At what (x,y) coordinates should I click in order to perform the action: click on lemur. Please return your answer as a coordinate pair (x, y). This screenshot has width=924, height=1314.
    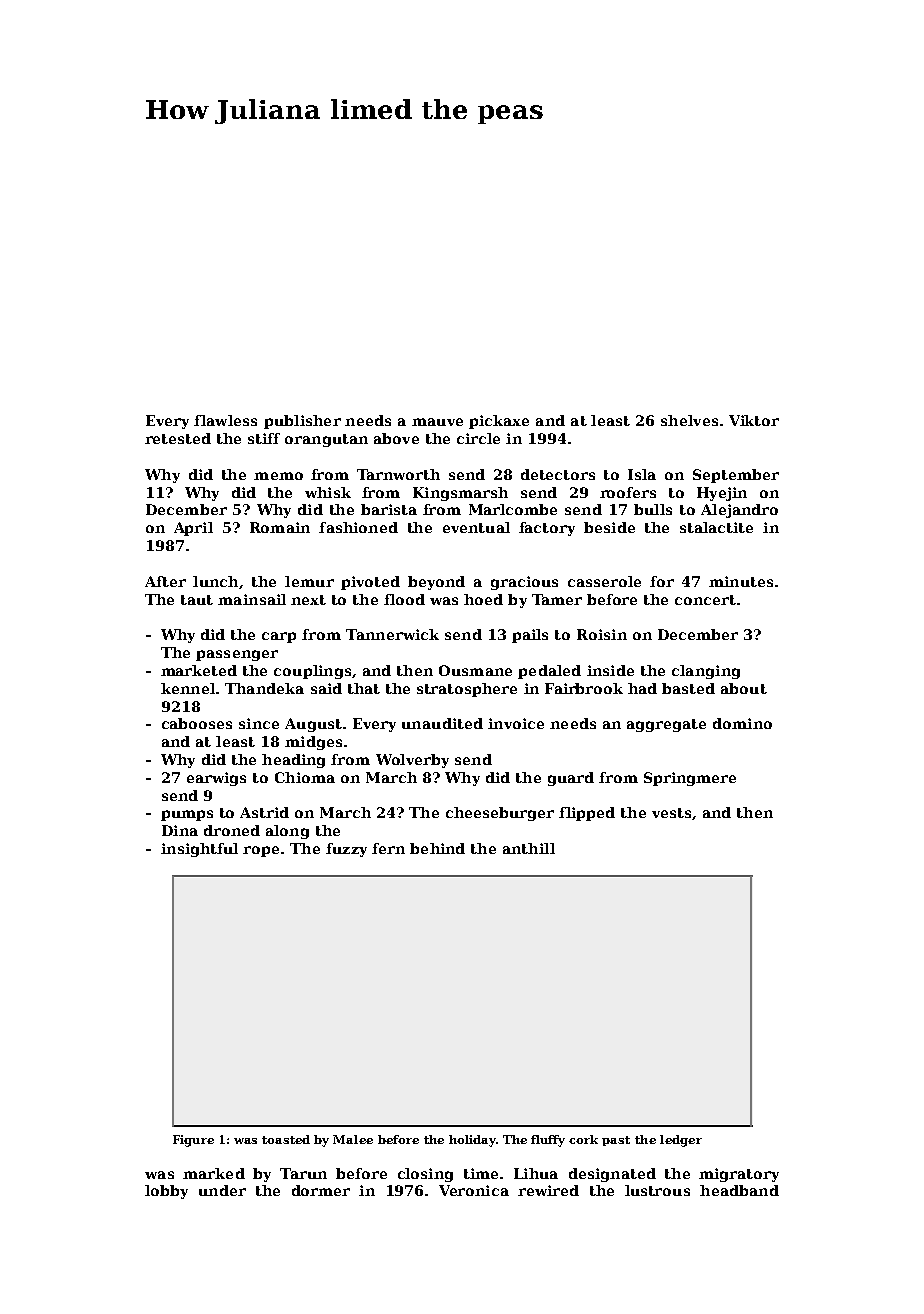
    Looking at the image, I should click on (309, 581).
